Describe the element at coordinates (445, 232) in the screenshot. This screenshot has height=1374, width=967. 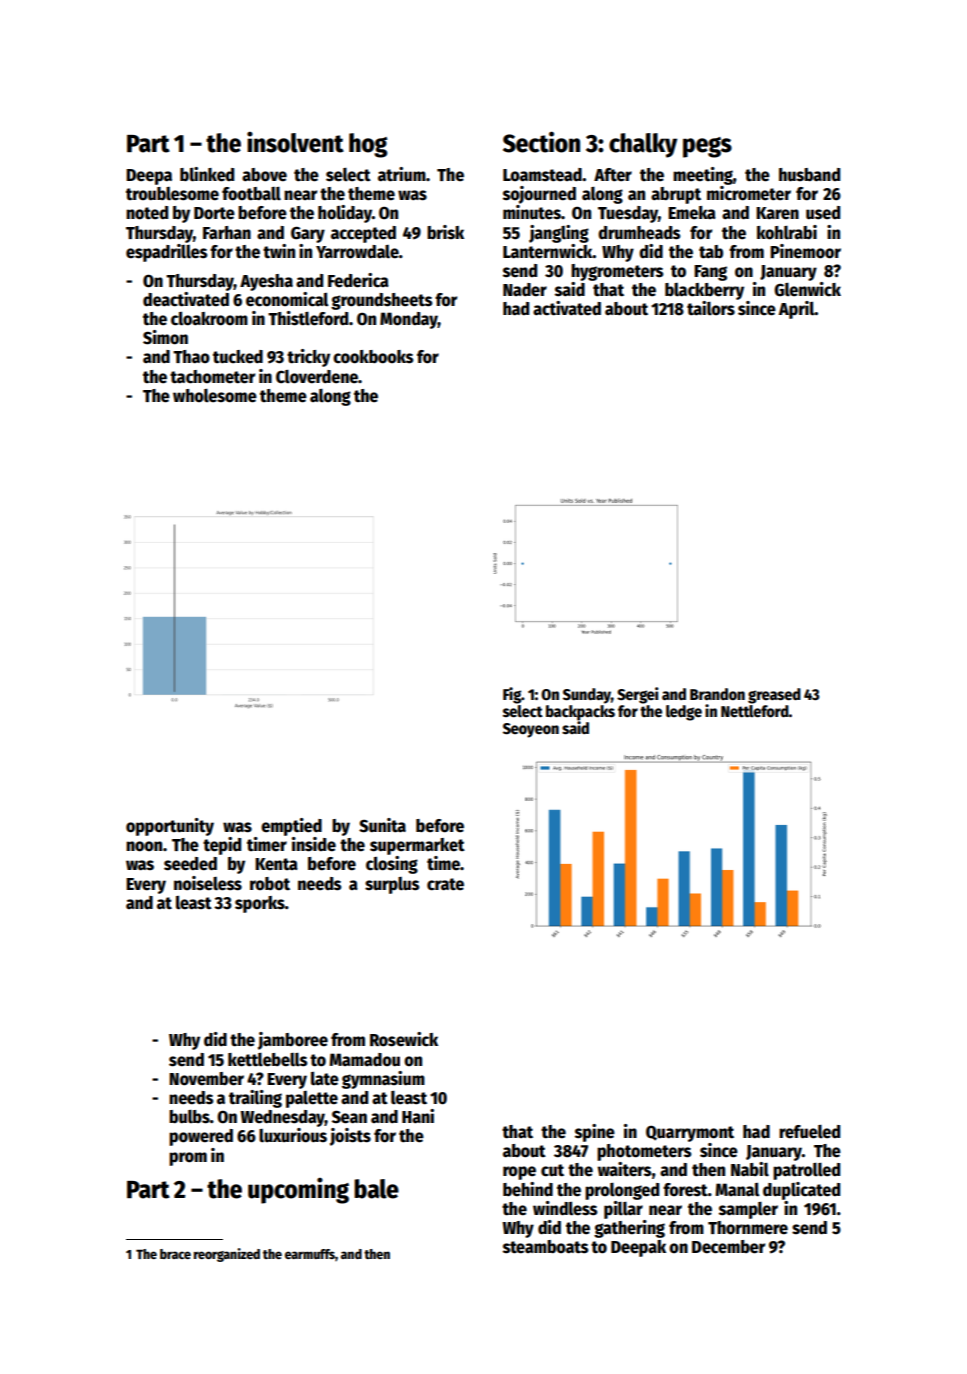
I see `brisk` at that location.
